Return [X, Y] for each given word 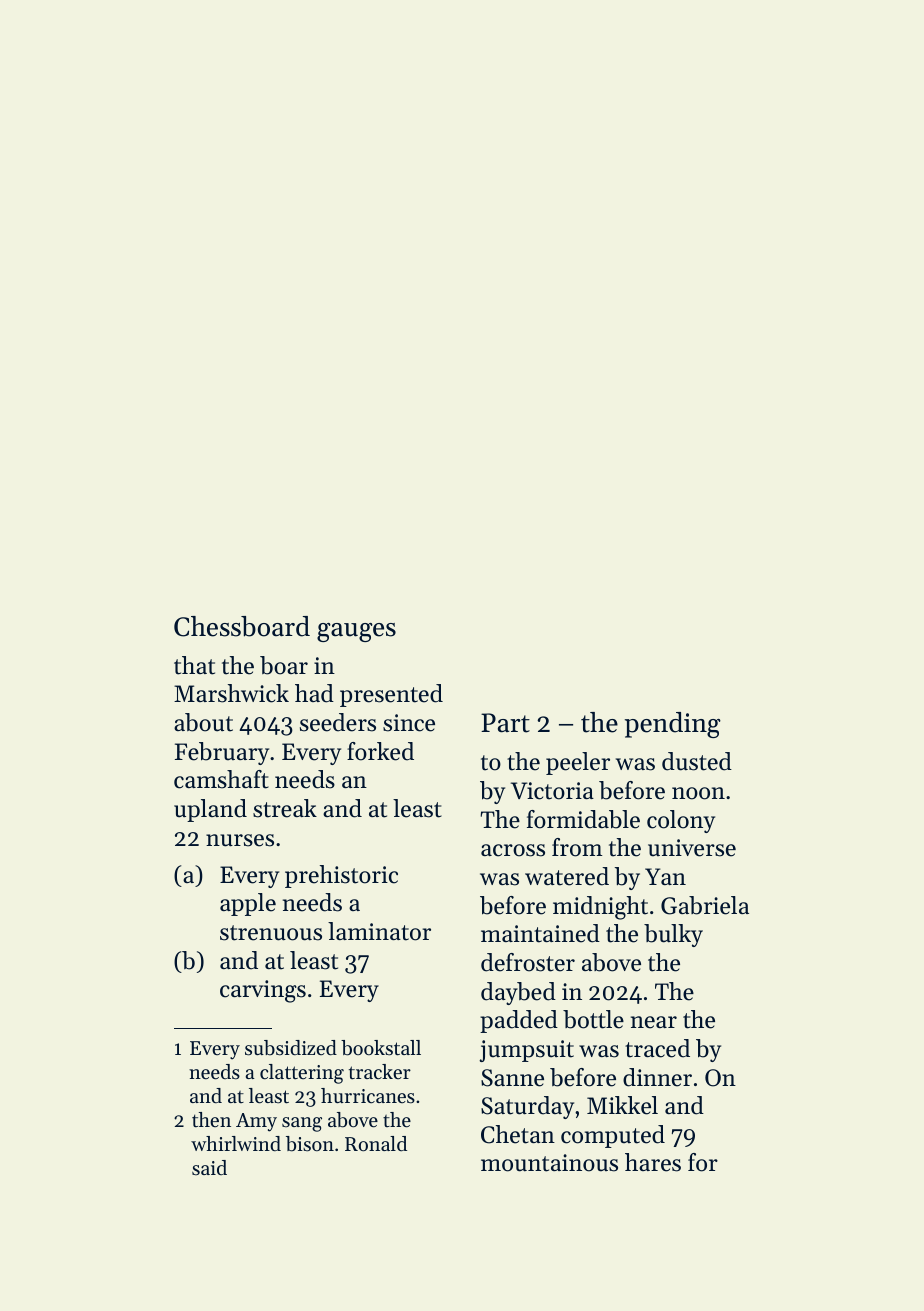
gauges [356, 632]
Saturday [527, 1107]
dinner [657, 1077]
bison [310, 1144]
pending [673, 725]
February [222, 753]
